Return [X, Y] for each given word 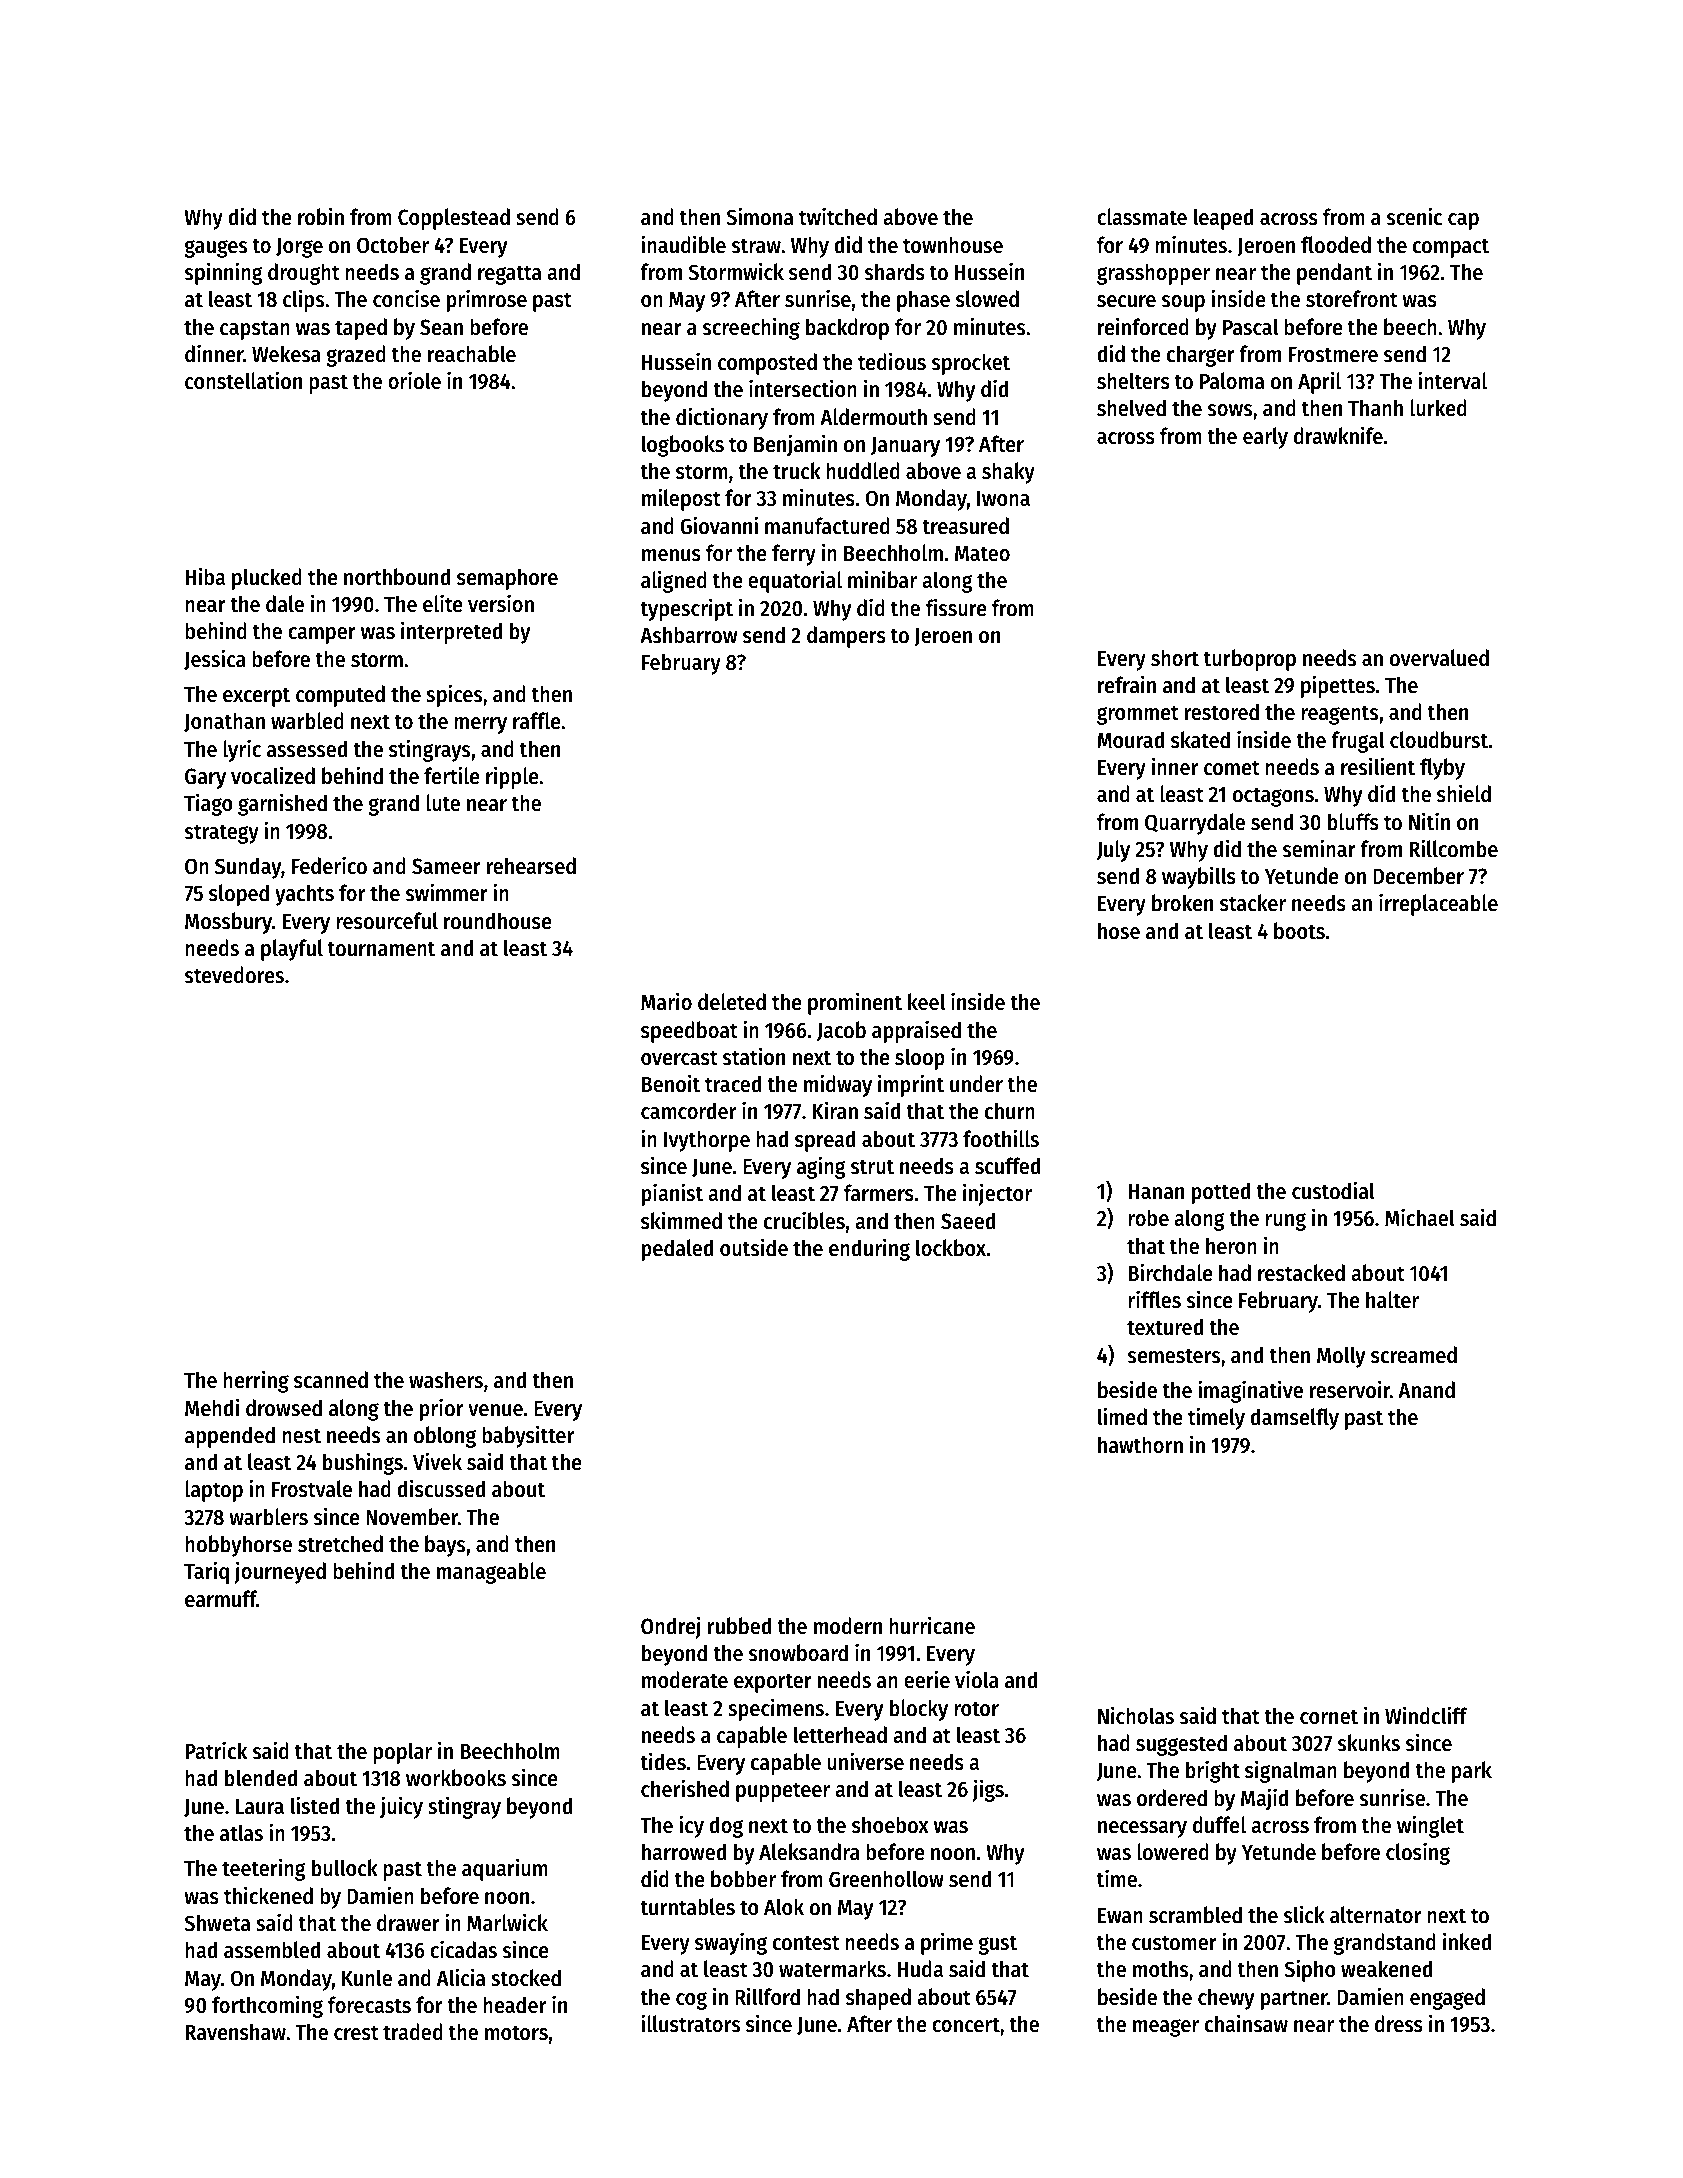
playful [292, 950]
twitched [838, 216]
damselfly [1294, 1419]
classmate [1142, 217]
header [515, 2005]
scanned [331, 1380]
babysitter [528, 1436]
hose [1119, 931]
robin [321, 216]
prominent [855, 1003]
